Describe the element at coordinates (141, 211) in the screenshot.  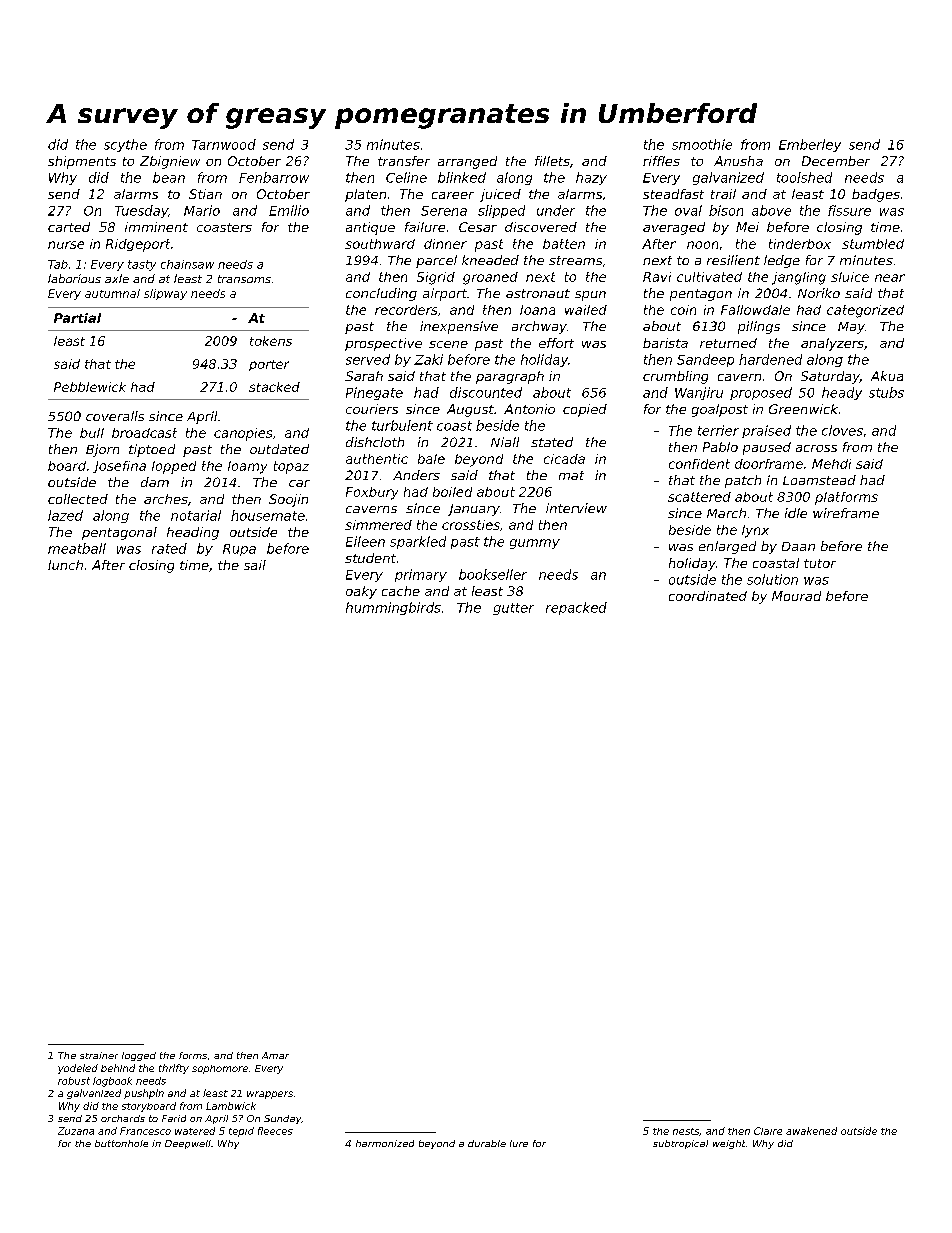
I see `Tuesday` at that location.
